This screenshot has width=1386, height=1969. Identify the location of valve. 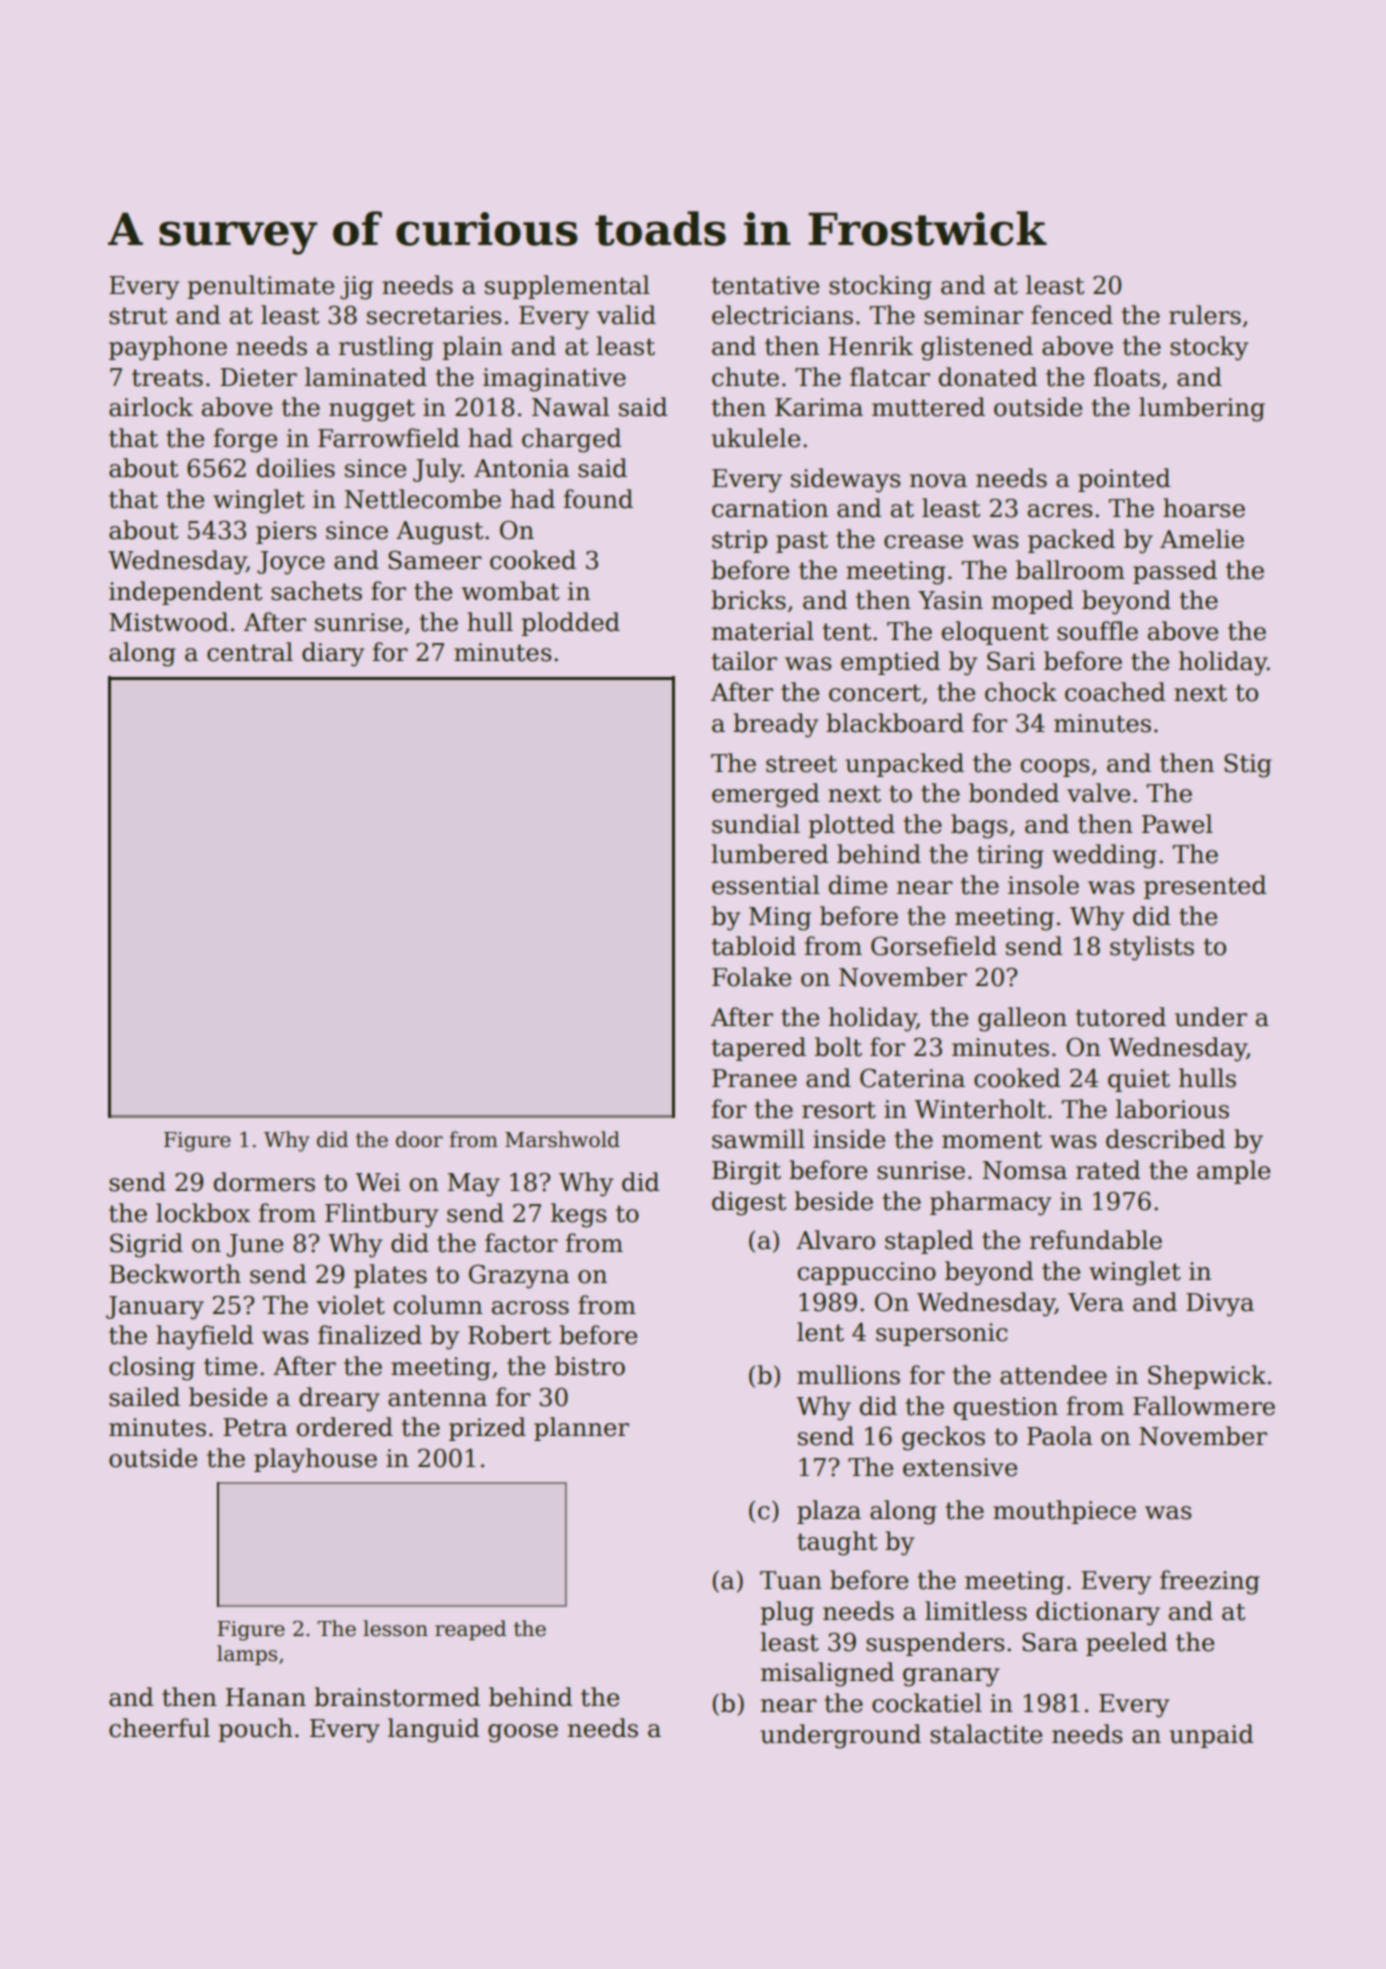
(1098, 793).
